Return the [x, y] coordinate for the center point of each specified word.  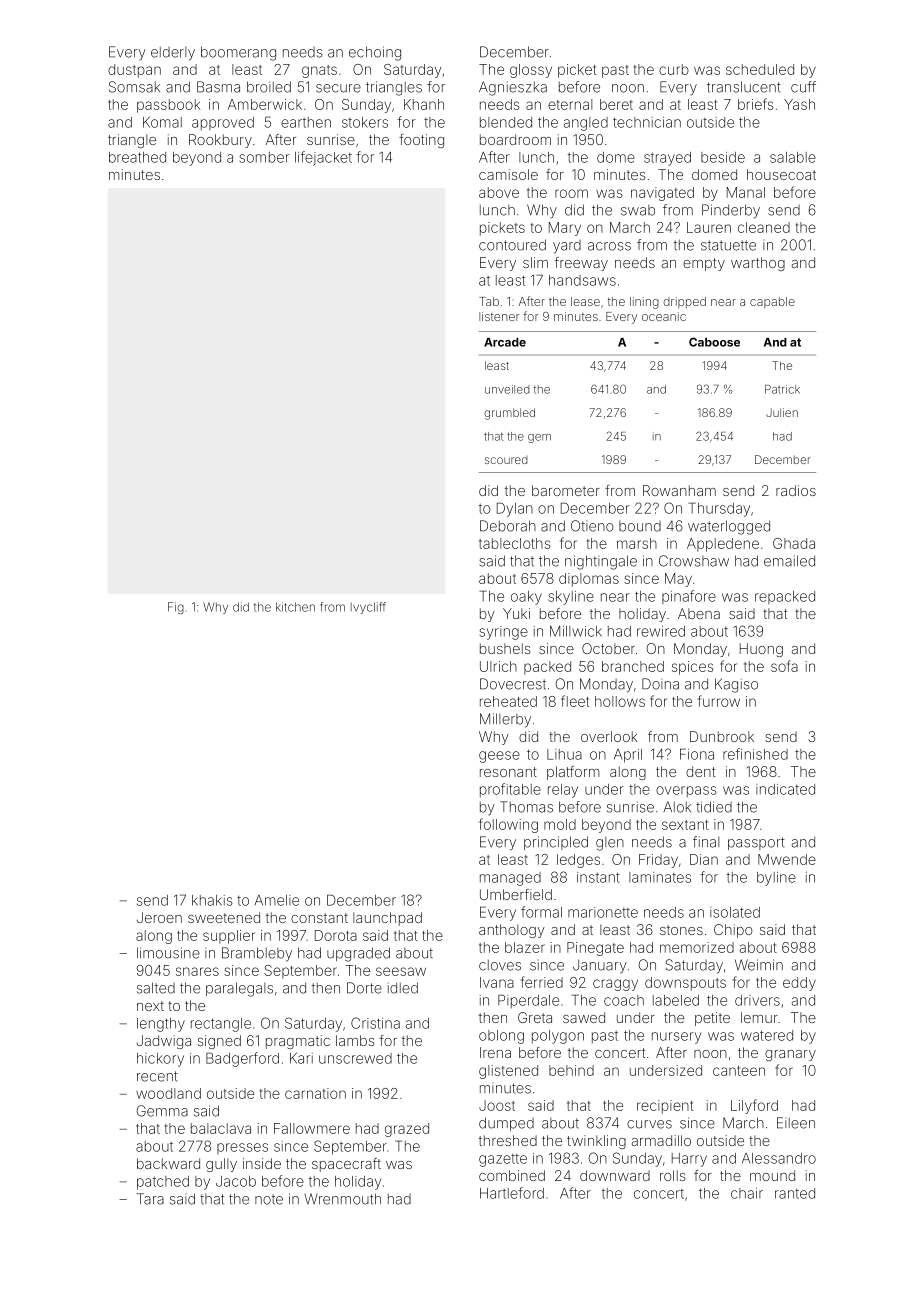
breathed [137, 157]
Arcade [505, 342]
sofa [784, 666]
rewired [661, 631]
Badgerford [242, 1059]
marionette [603, 912]
